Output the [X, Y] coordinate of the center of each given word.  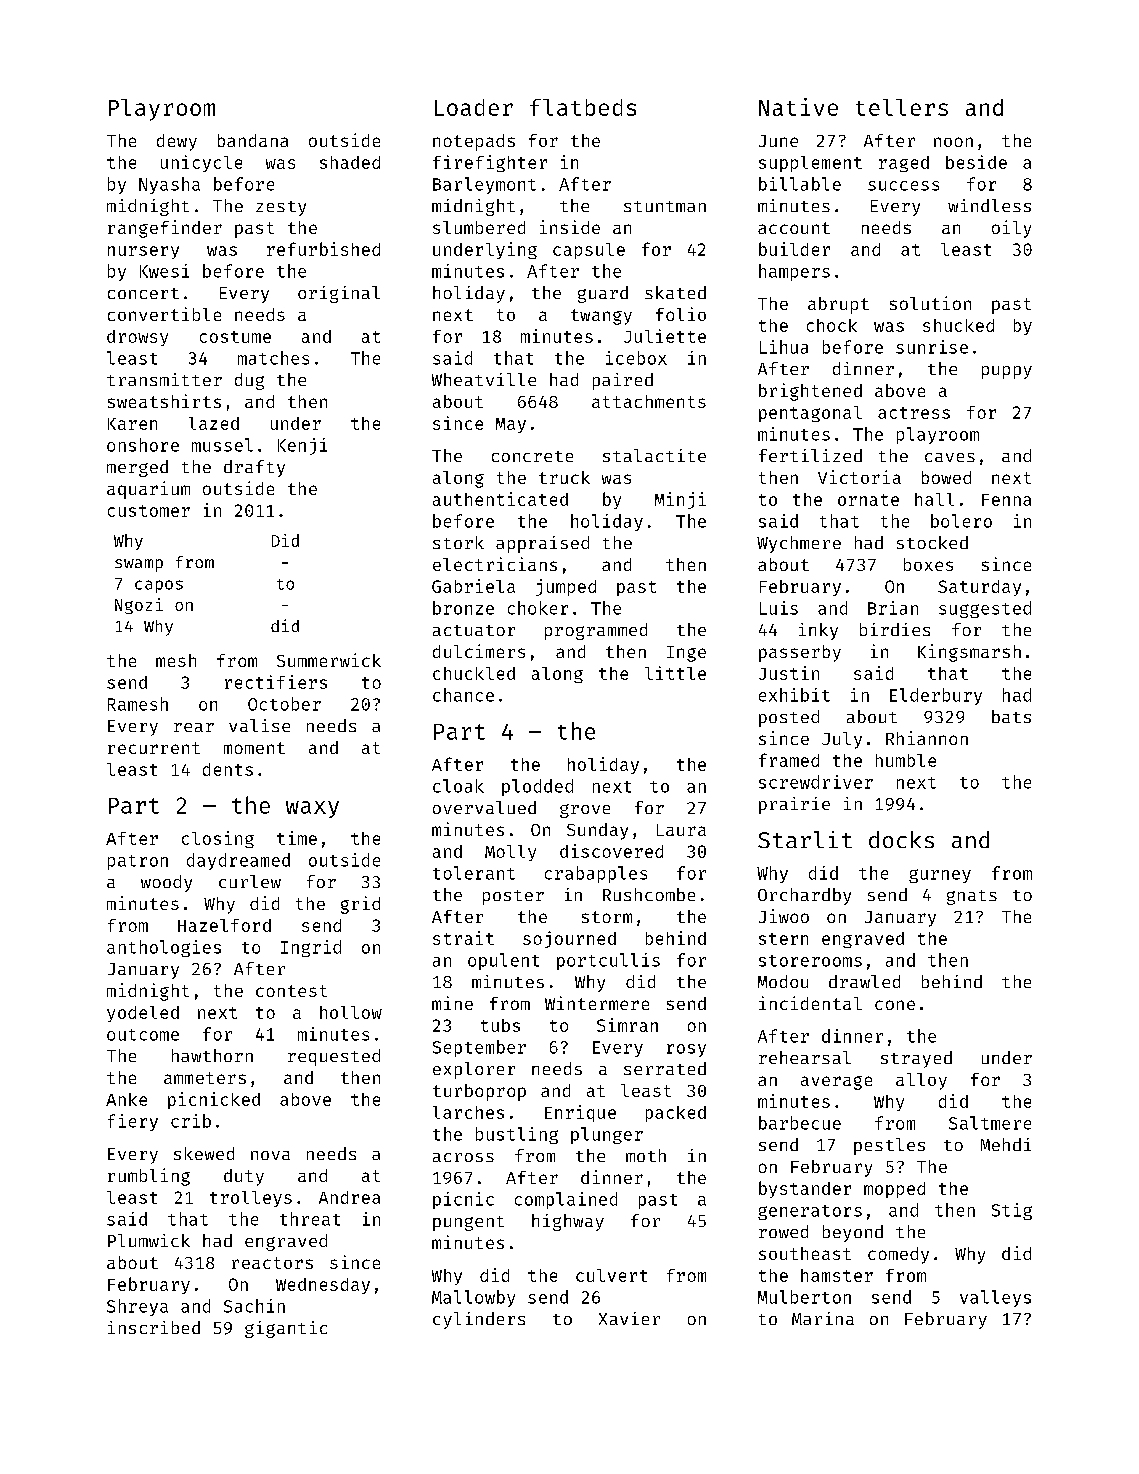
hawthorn [212, 1055]
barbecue [800, 1123]
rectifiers [276, 682]
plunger [607, 1135]
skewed [204, 1153]
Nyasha [169, 185]
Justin [789, 673]
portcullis [608, 961]
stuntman [665, 206]
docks [901, 839]
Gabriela [473, 586]
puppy [1007, 372]
